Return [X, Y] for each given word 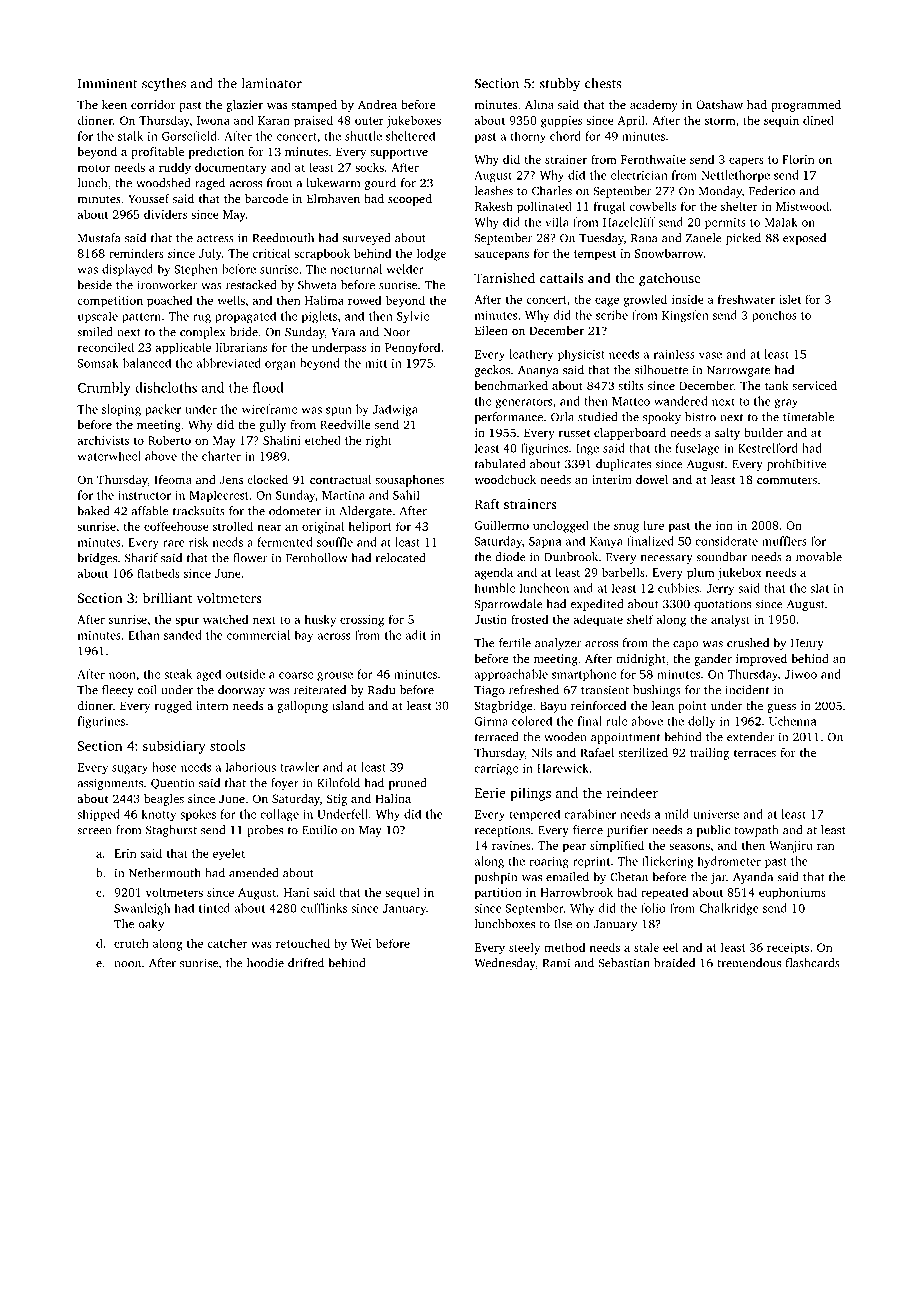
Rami [556, 963]
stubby [560, 85]
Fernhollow [317, 558]
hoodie [265, 963]
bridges [97, 559]
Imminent [107, 83]
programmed [806, 106]
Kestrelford [768, 448]
